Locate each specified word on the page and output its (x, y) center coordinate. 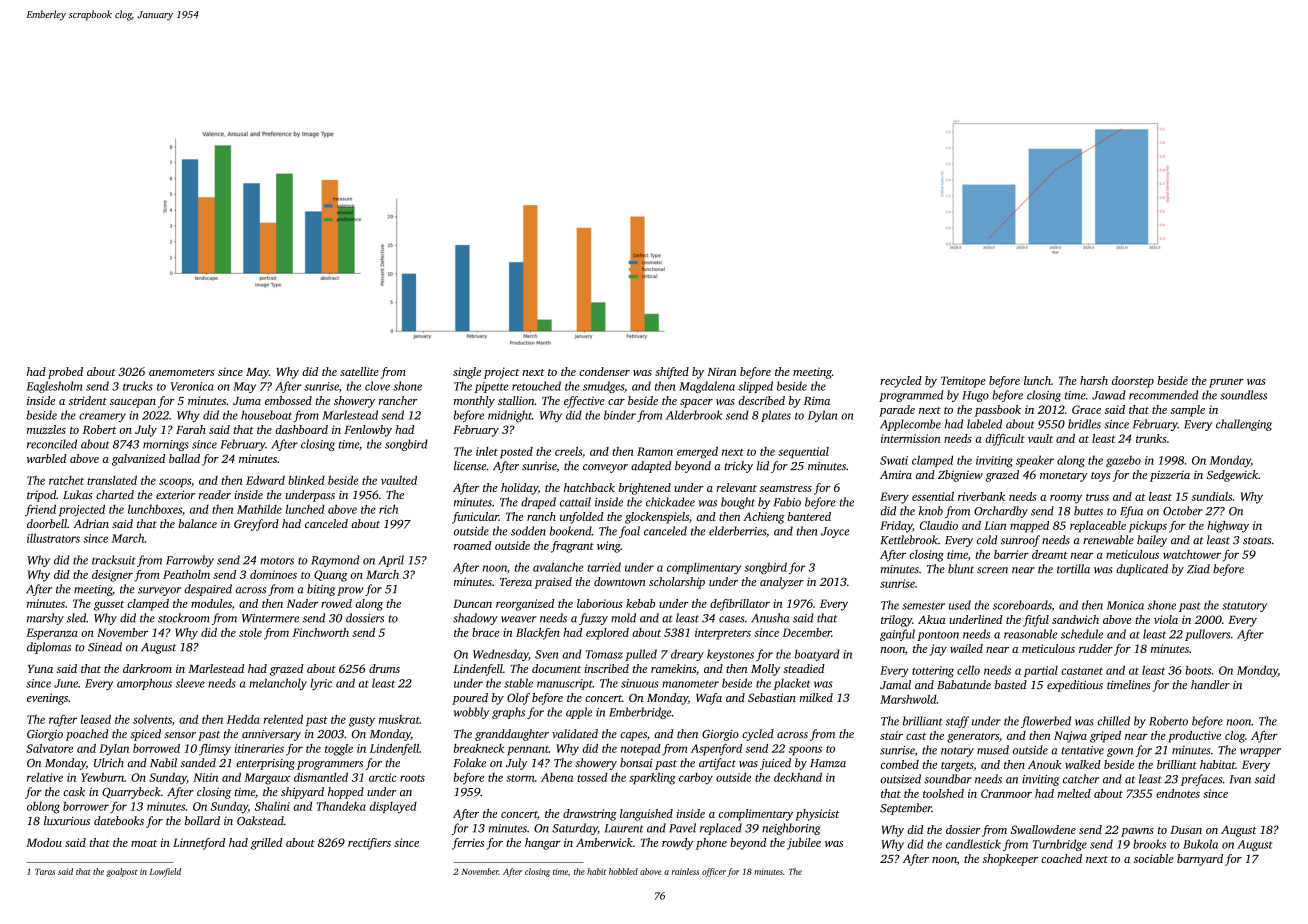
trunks (1151, 438)
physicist (817, 815)
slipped (755, 387)
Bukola (1200, 844)
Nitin (205, 777)
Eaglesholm (54, 387)
